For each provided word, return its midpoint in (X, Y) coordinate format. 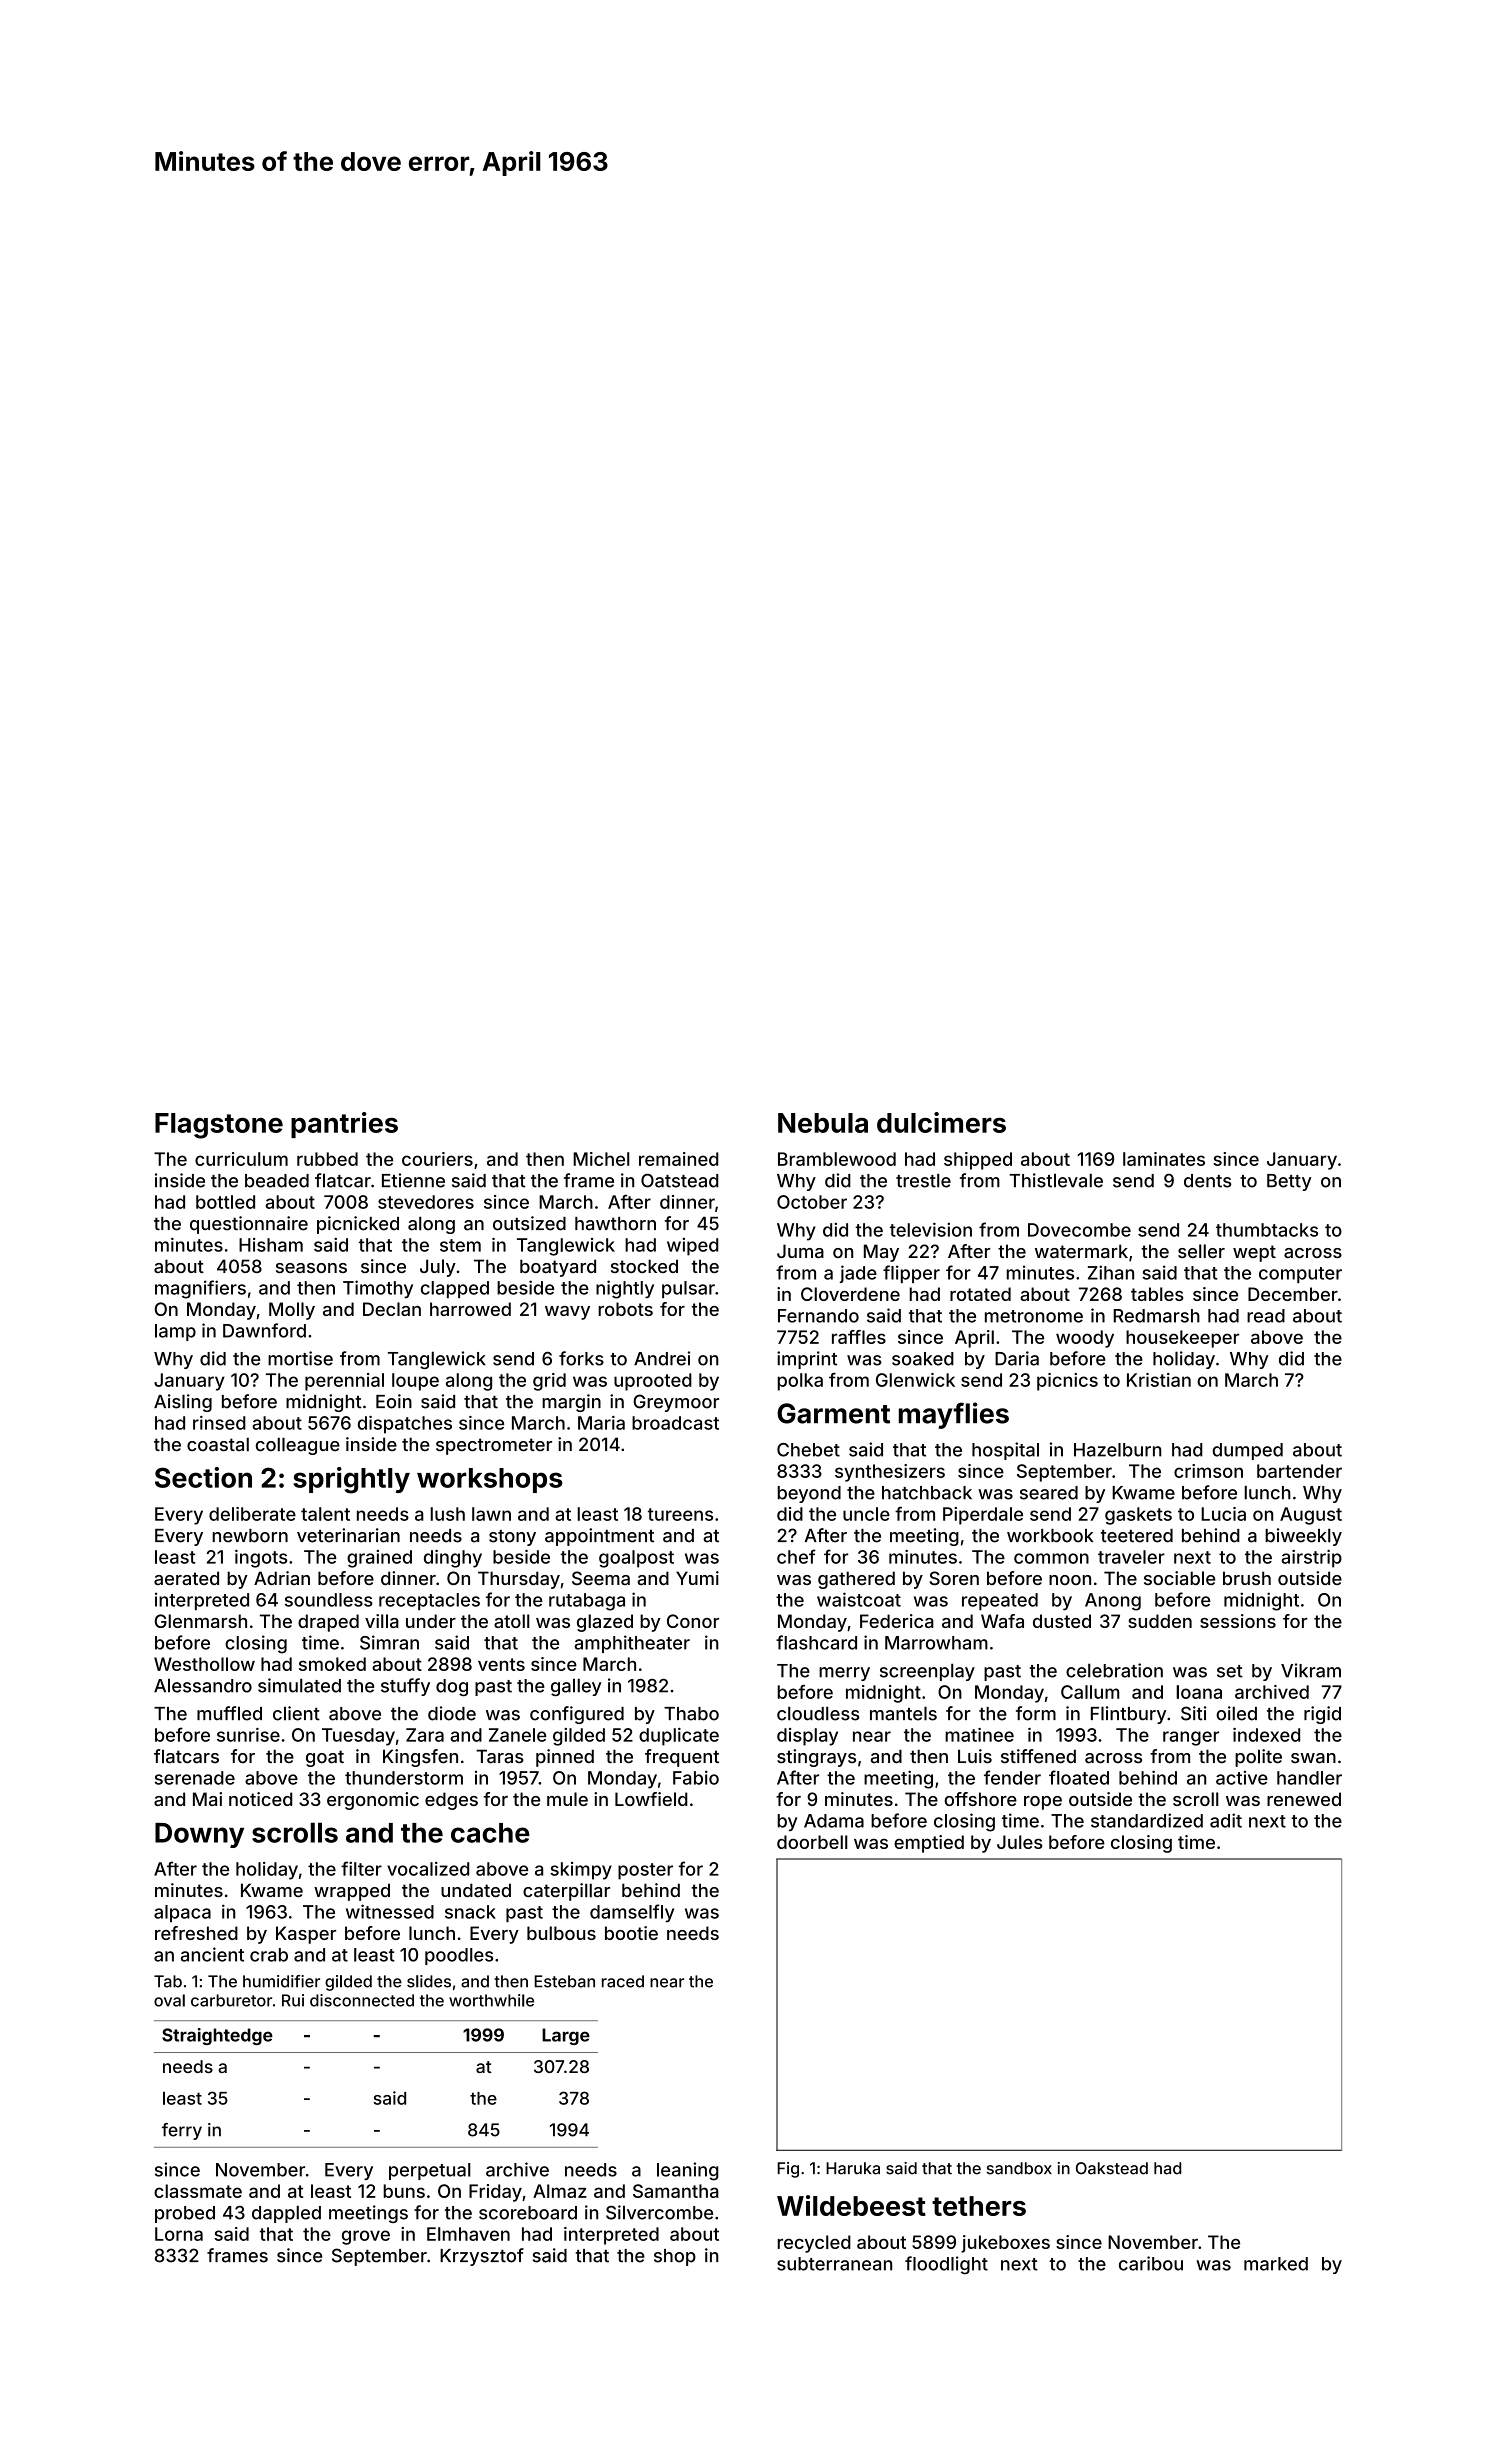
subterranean (834, 2264)
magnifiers (200, 1289)
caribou (1151, 2263)
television (931, 1229)
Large (566, 2036)
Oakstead (1112, 2168)
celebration (1114, 1670)
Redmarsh (1157, 1316)
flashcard (816, 1642)
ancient (212, 1954)
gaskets (1138, 1516)
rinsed (219, 1423)
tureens (680, 1514)
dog (452, 1687)
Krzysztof (482, 2257)
